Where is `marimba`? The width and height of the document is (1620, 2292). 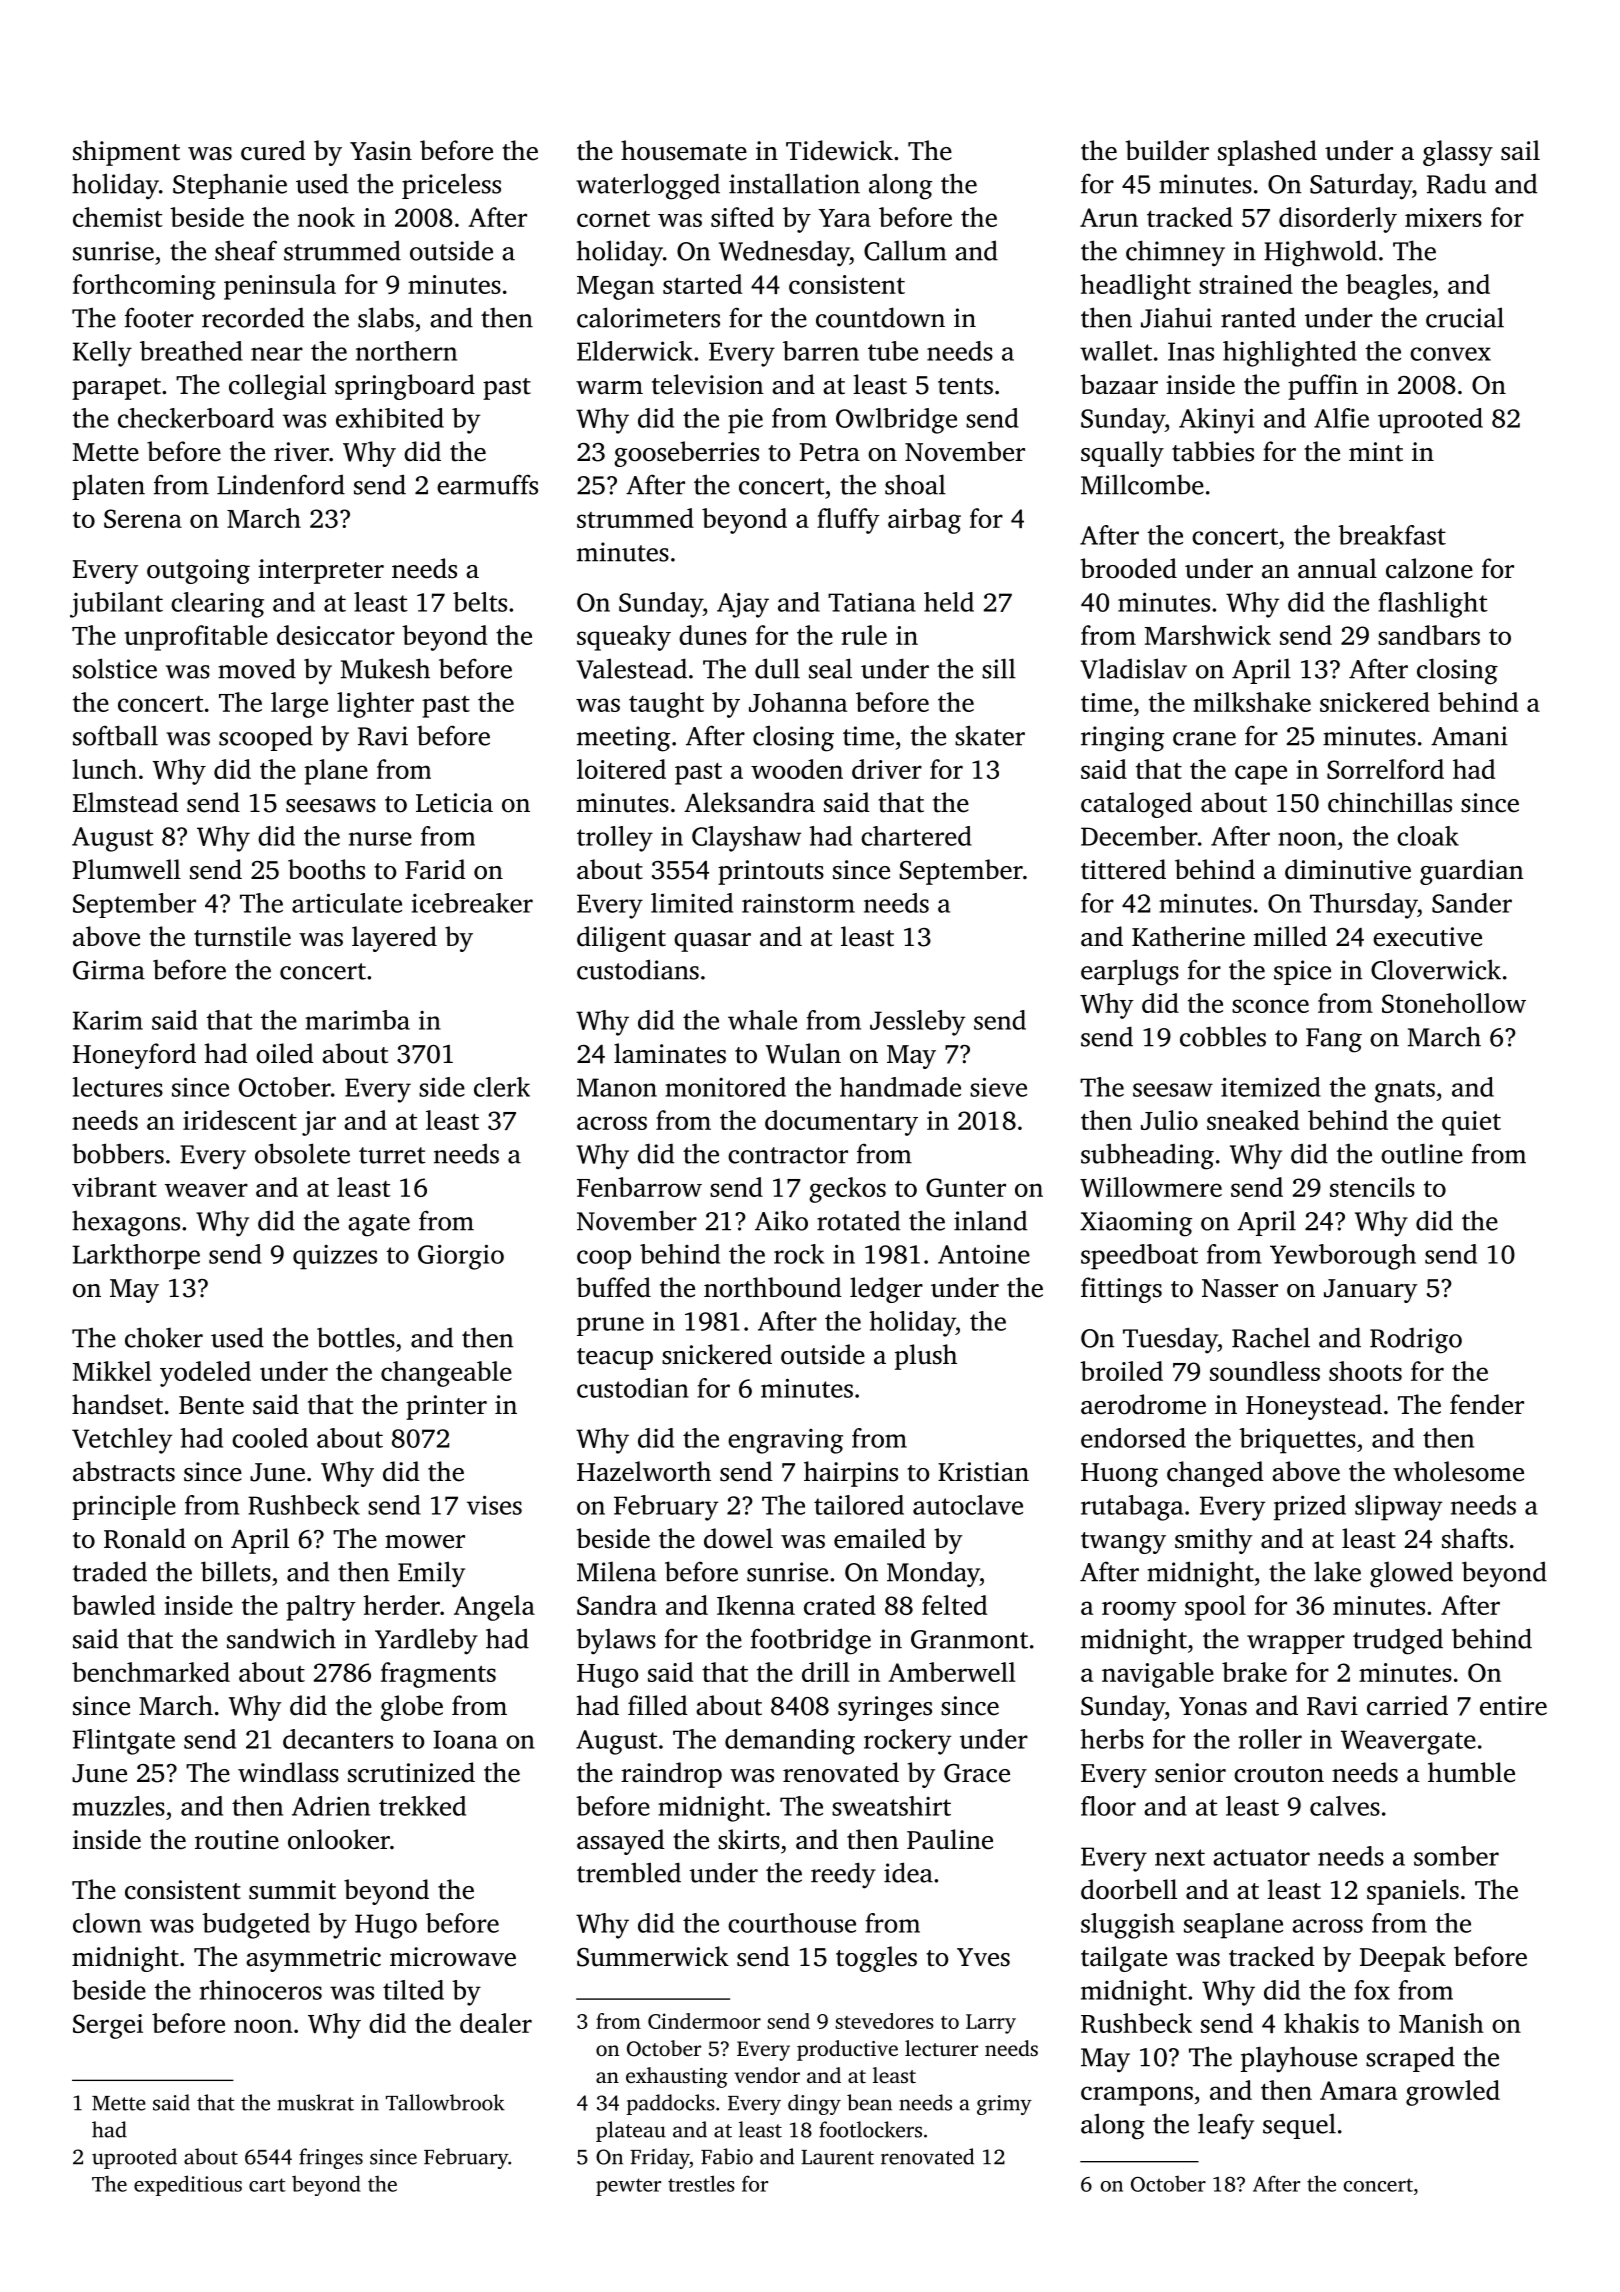 marimba is located at coordinates (357, 1020).
